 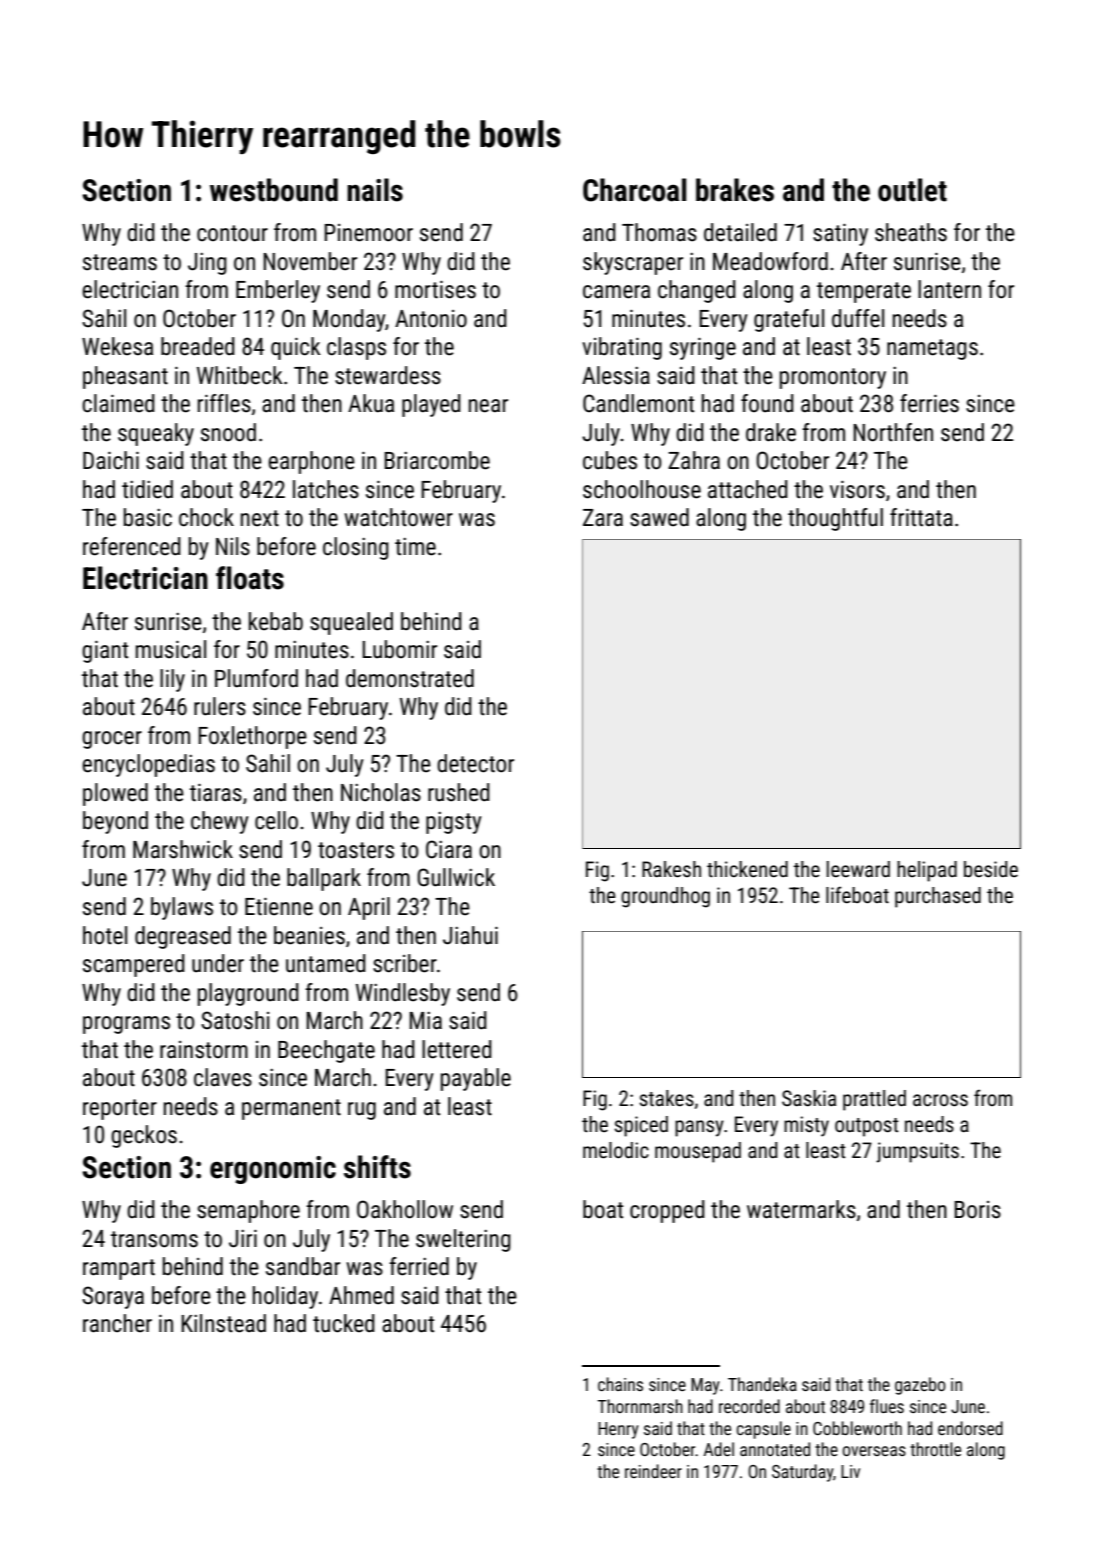 What do you see at coordinates (929, 403) in the document?
I see `ferries` at bounding box center [929, 403].
